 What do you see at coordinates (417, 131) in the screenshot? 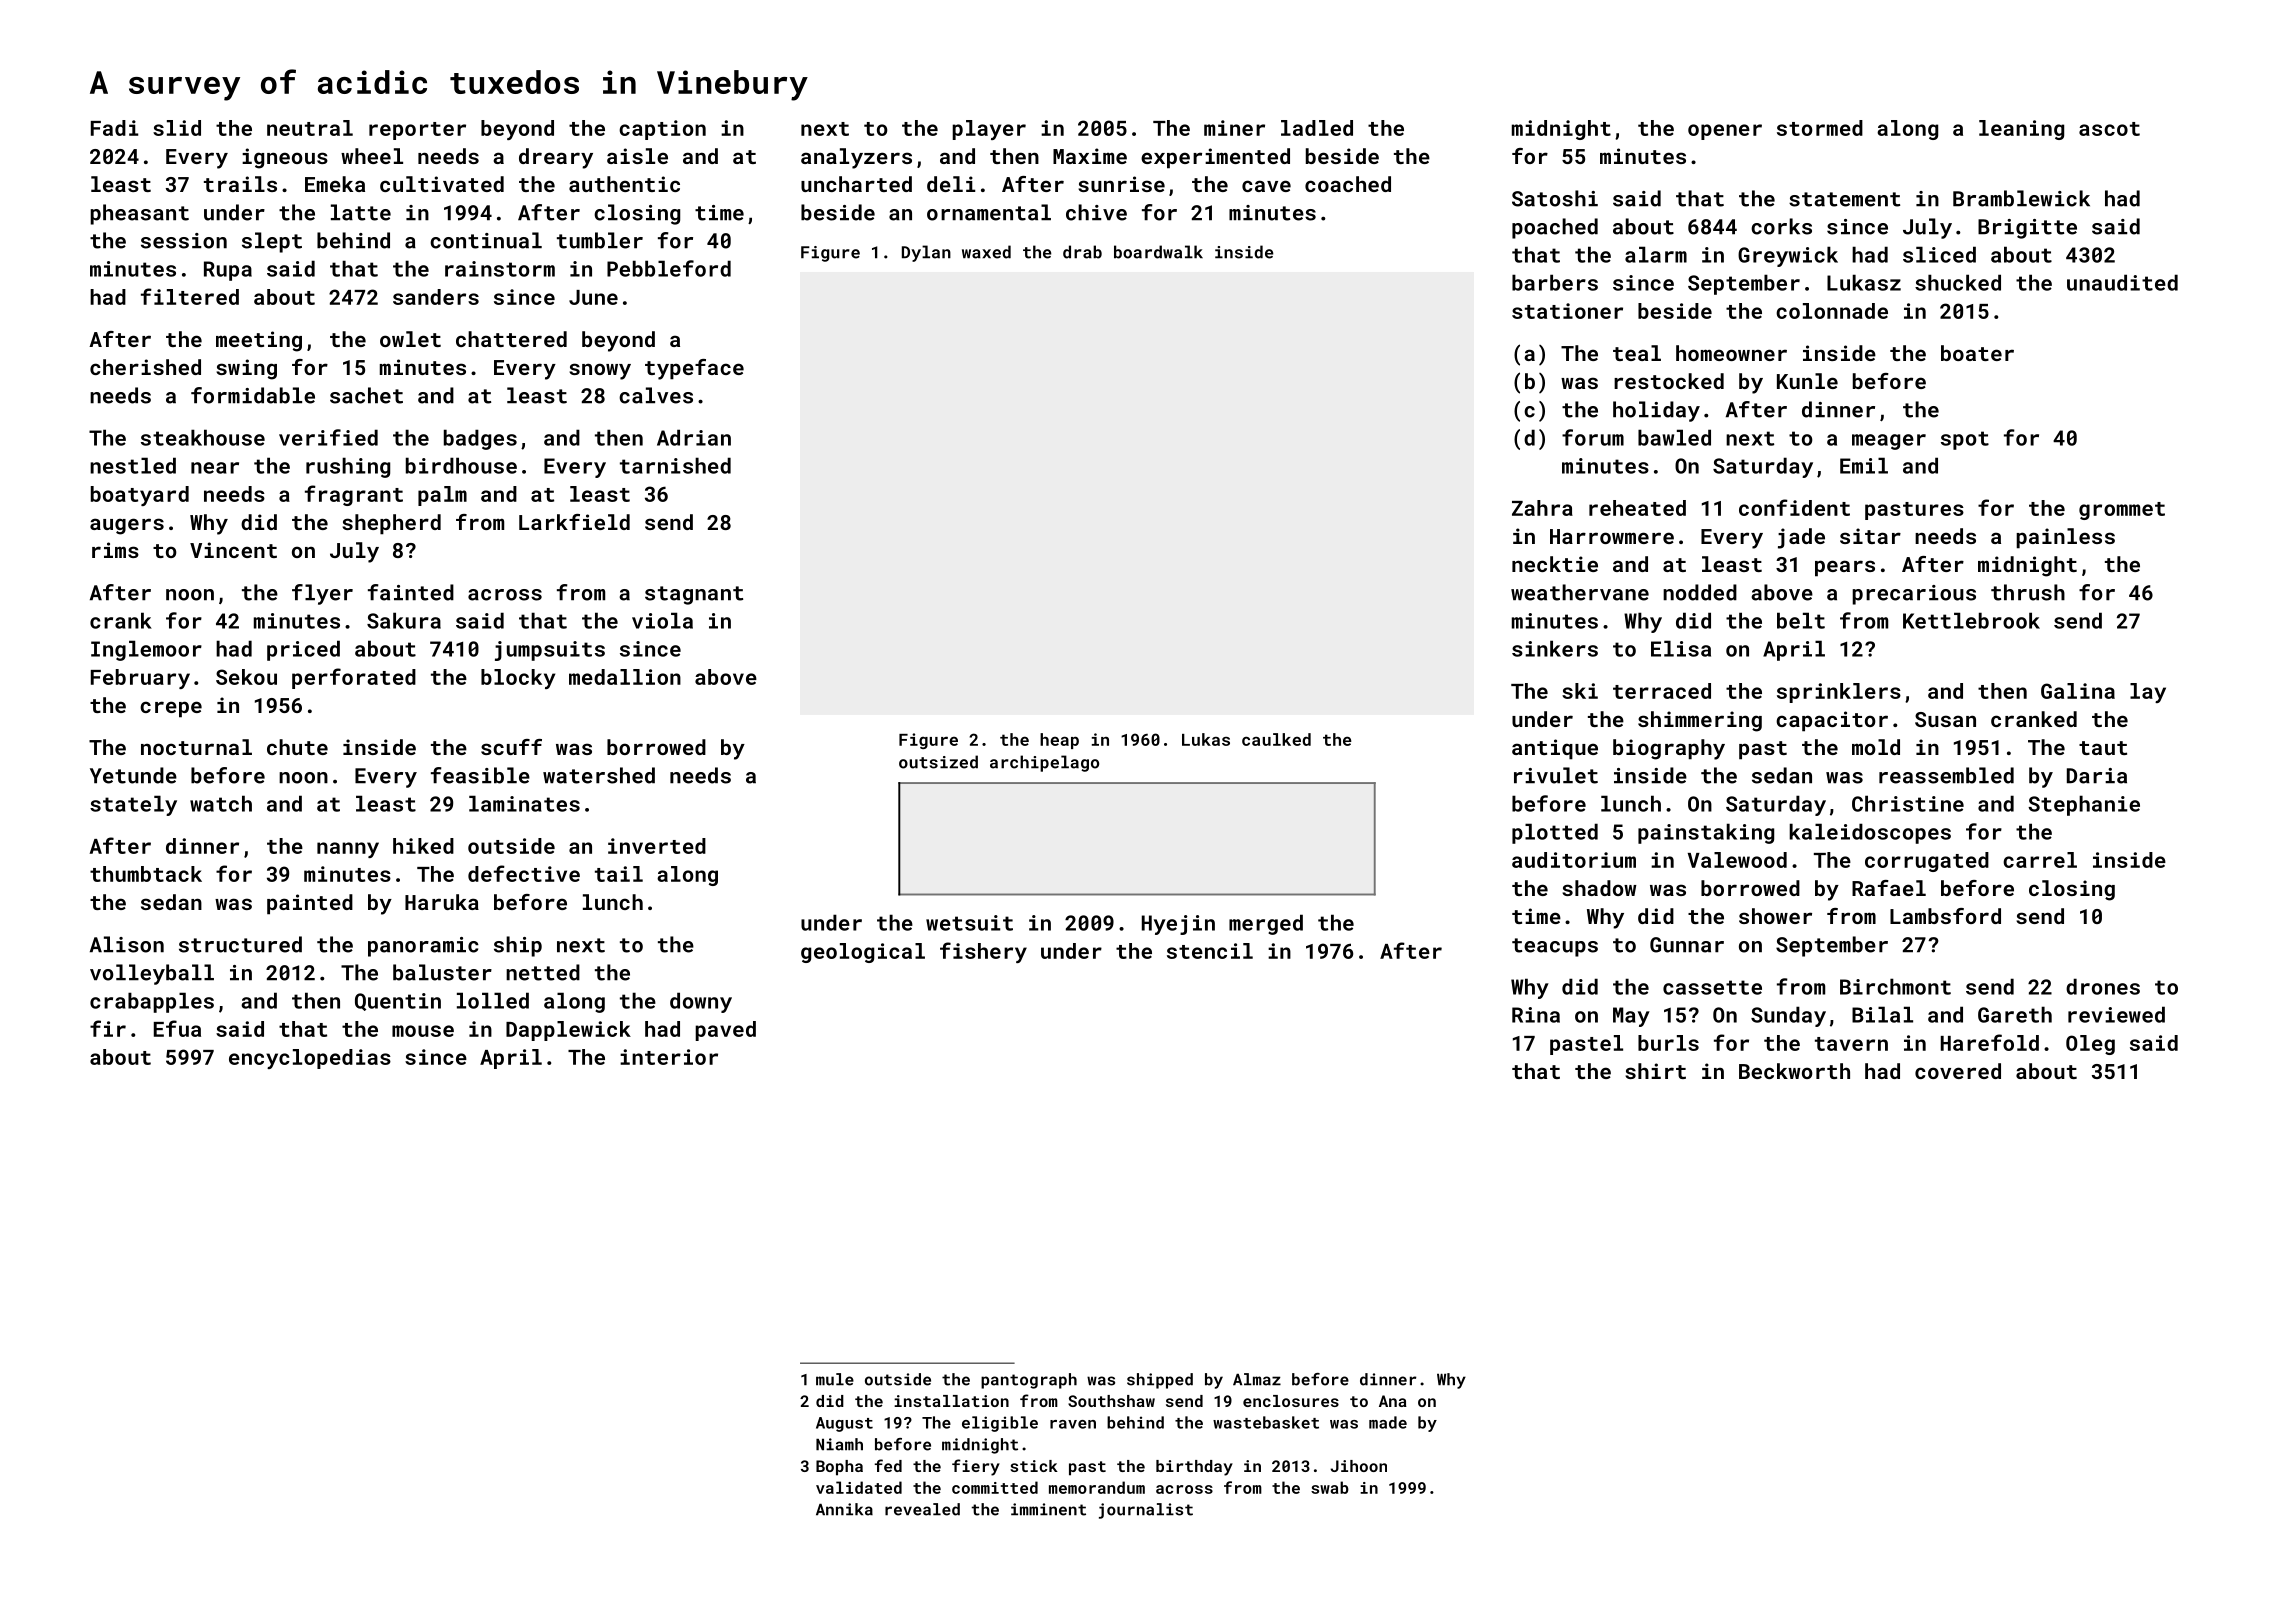
I see `reporter` at bounding box center [417, 131].
